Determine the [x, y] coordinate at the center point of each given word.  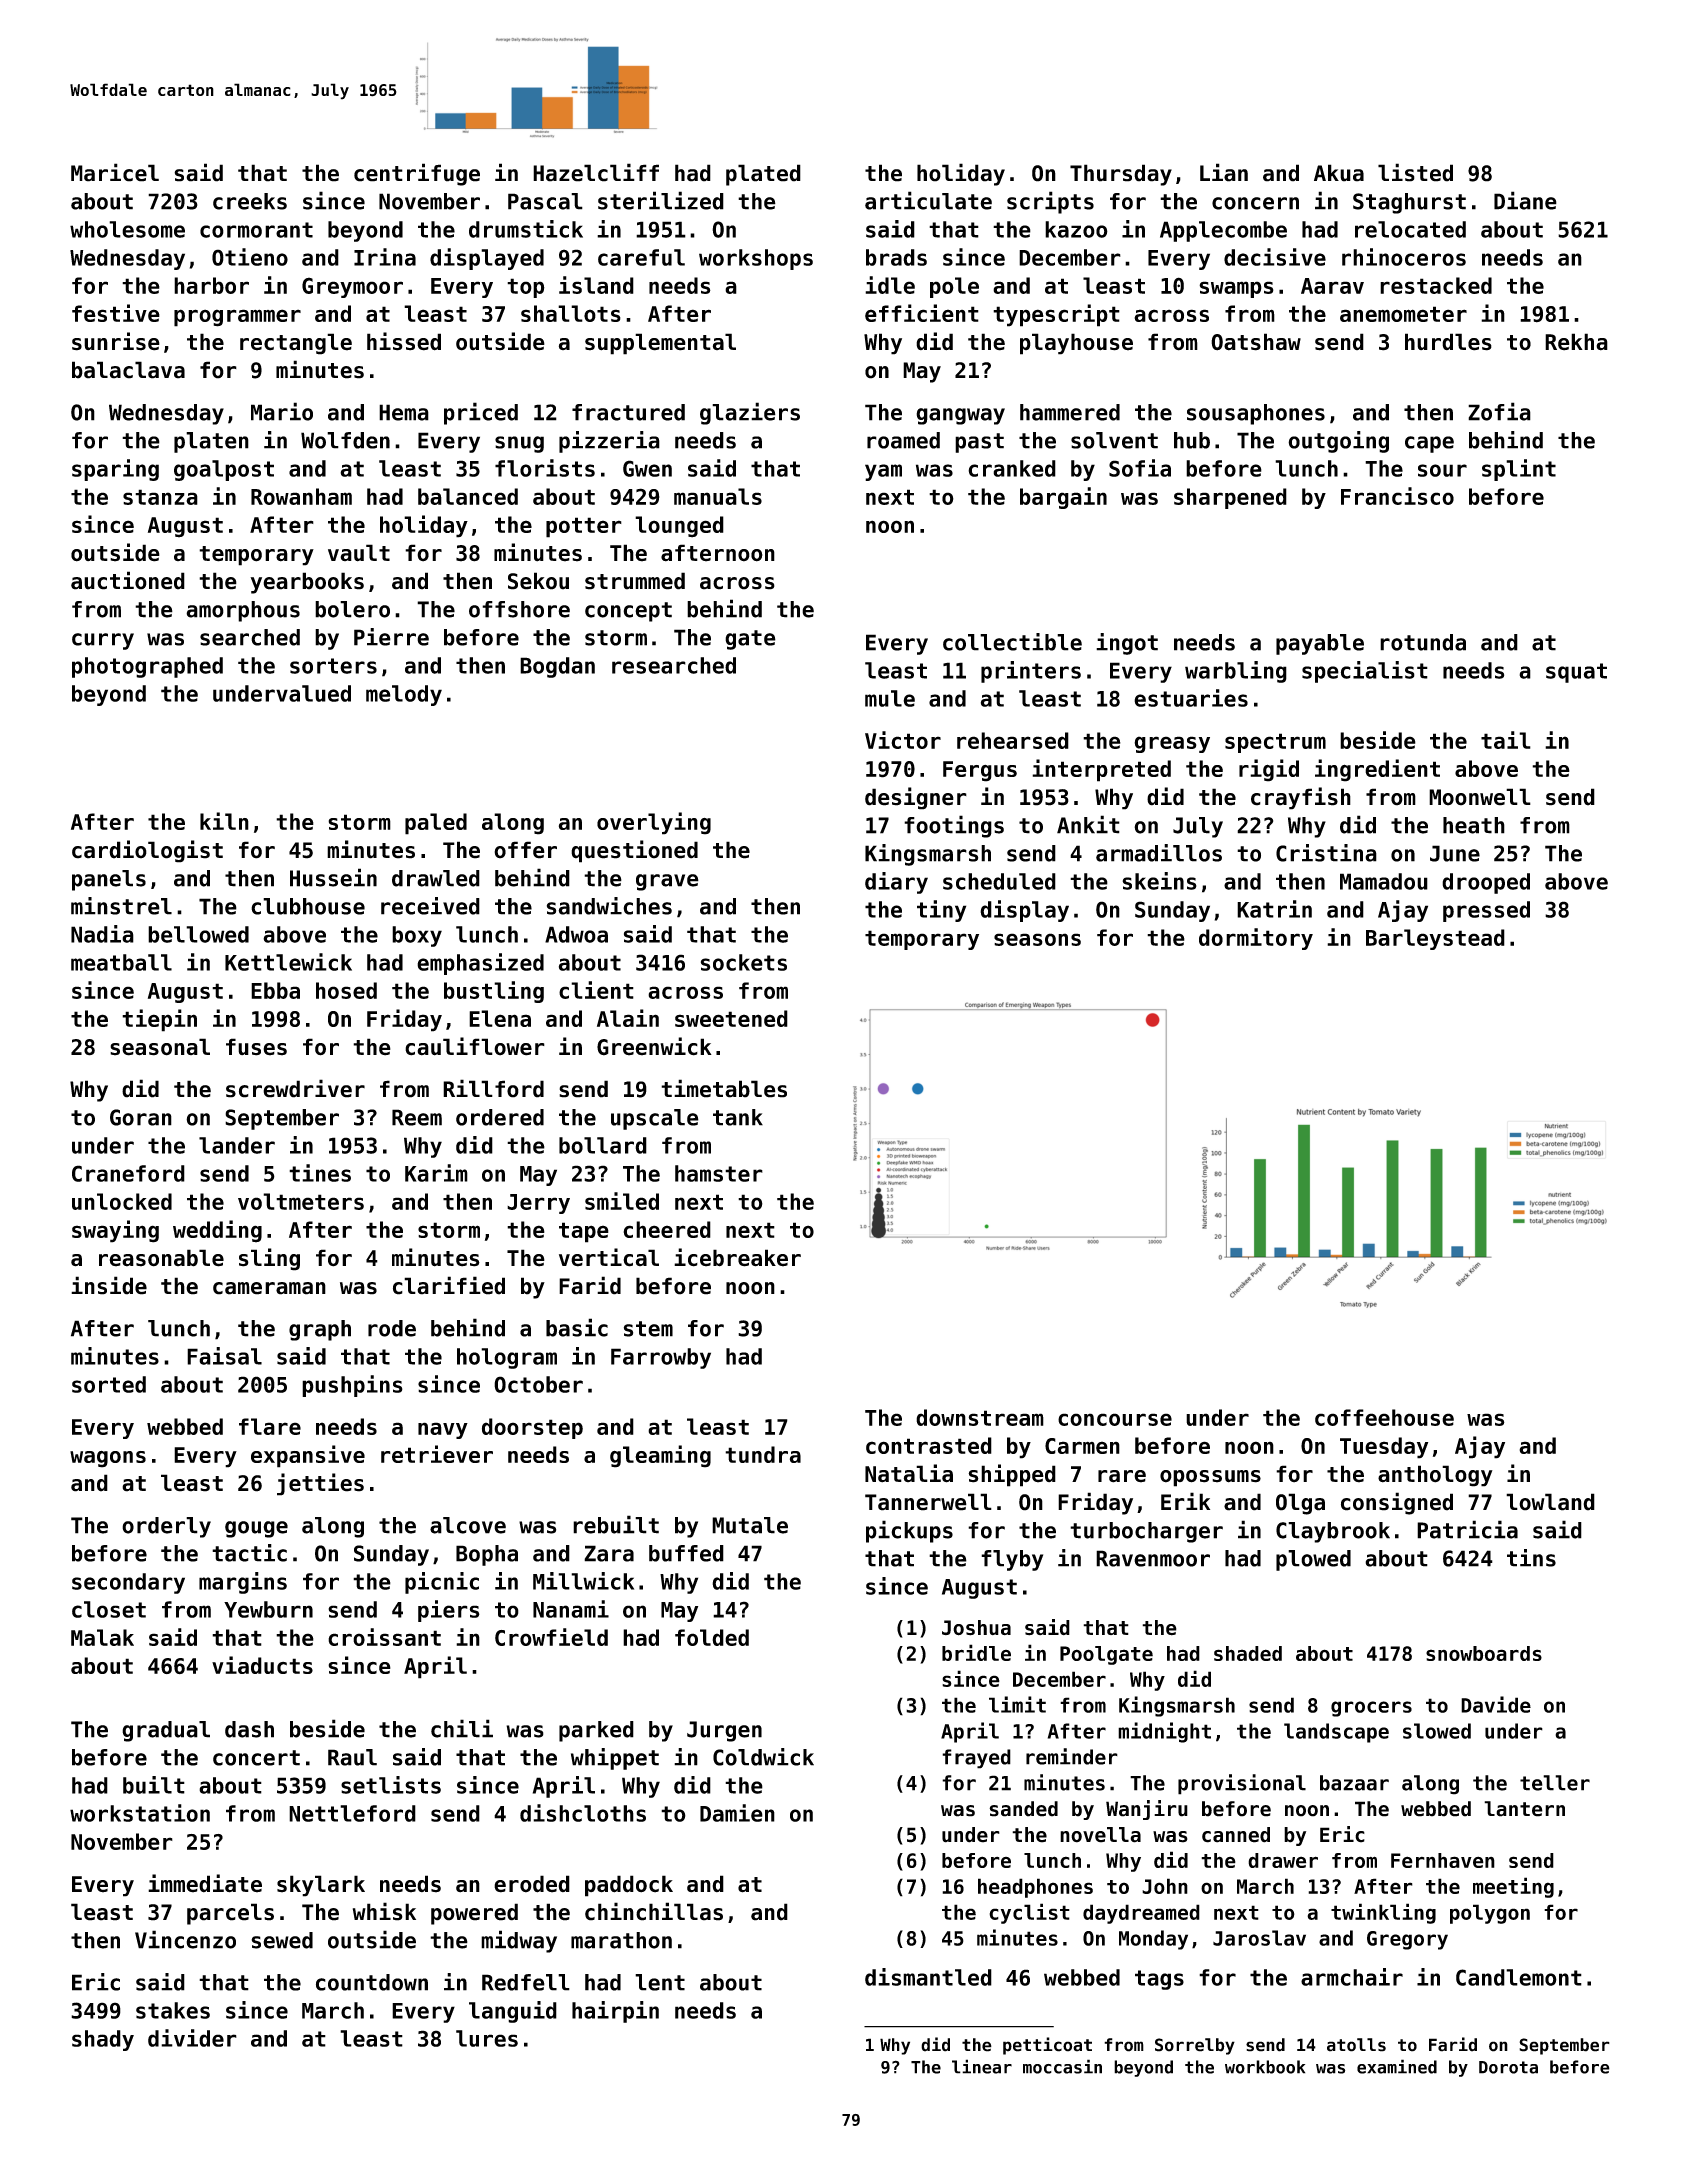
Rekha [1576, 342]
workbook [1265, 2067]
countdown [372, 1982]
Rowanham [301, 496]
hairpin [615, 2012]
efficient [922, 313]
